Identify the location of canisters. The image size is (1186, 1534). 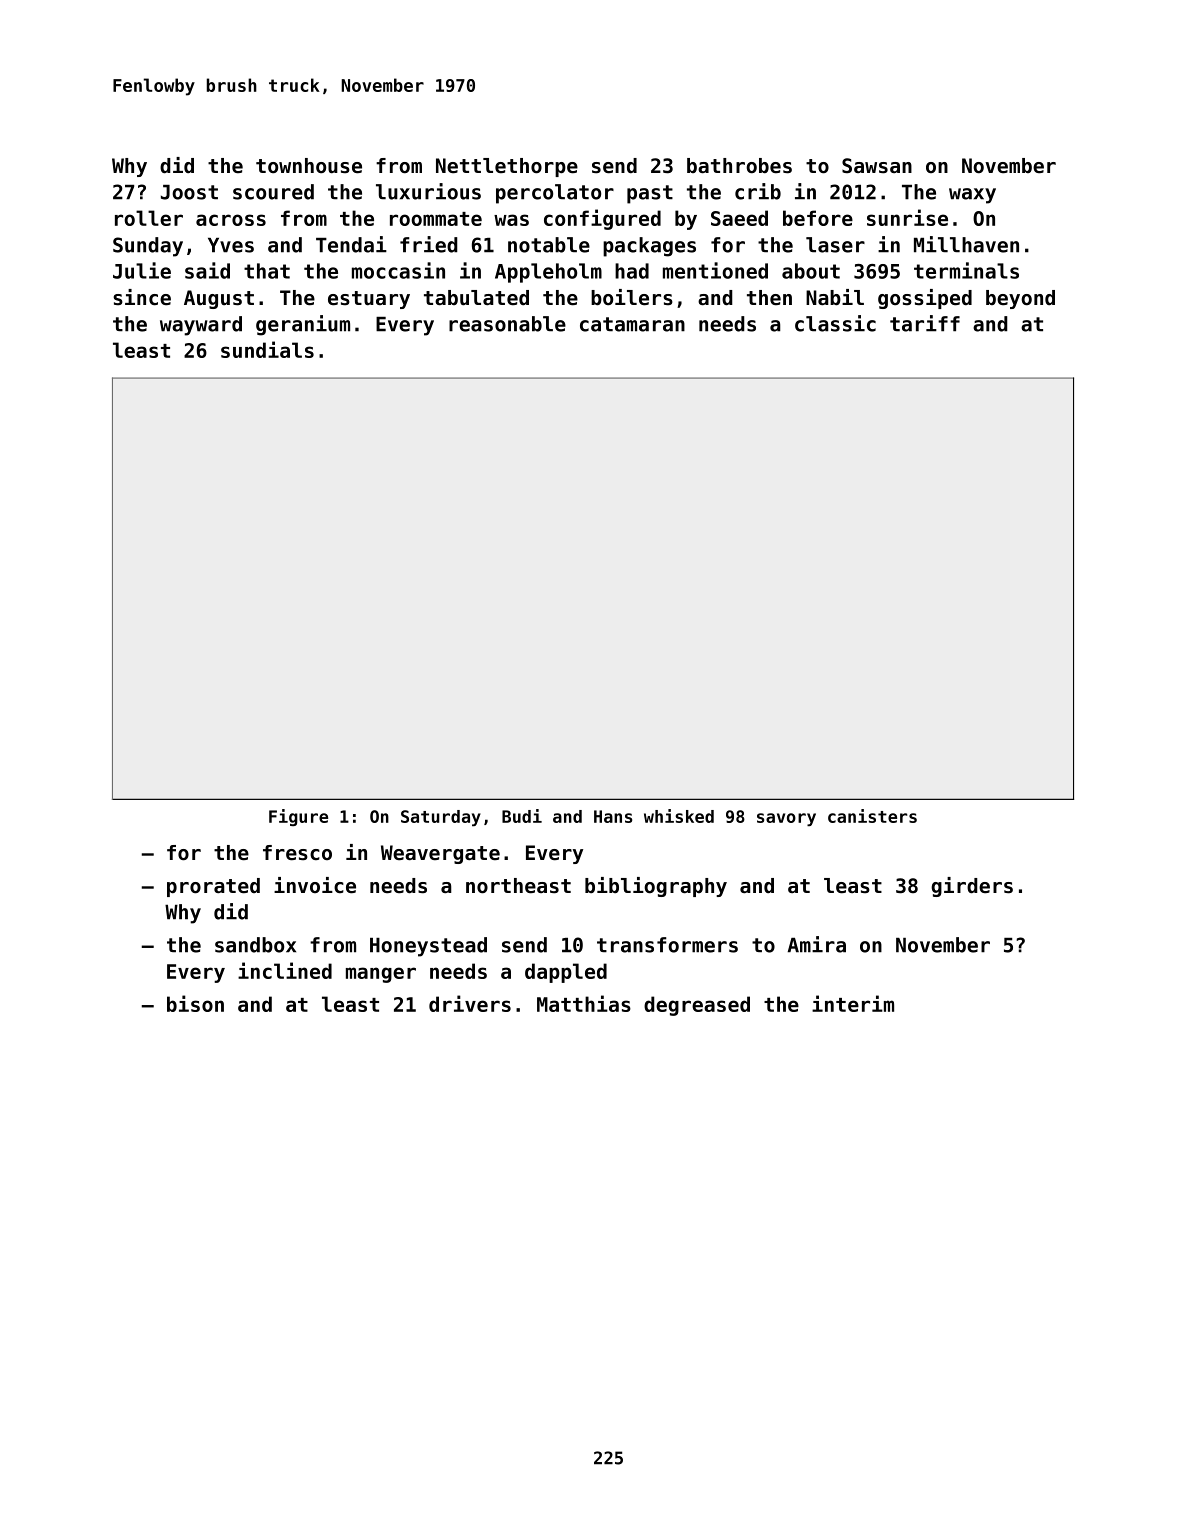
(872, 816).
